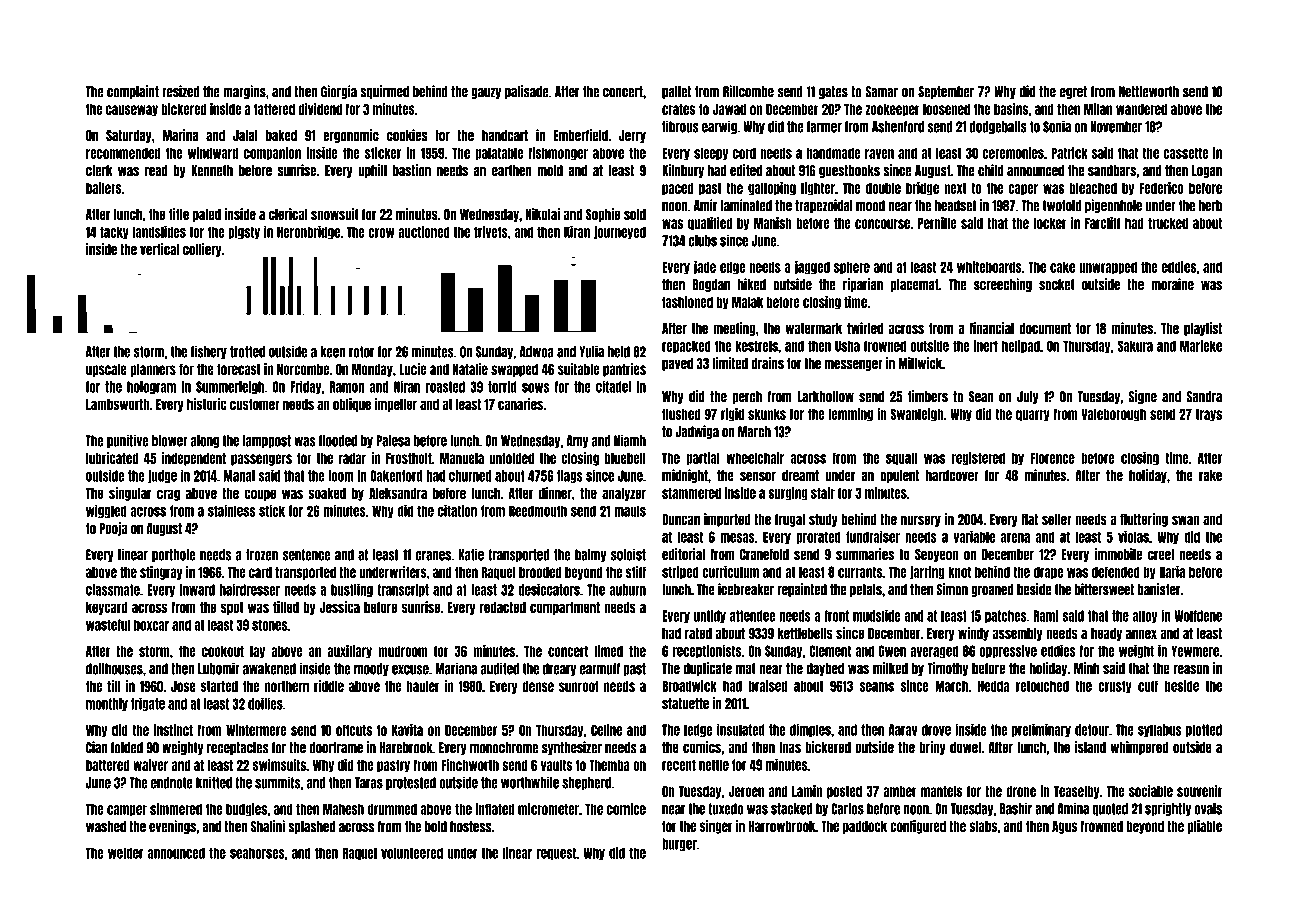  Describe the element at coordinates (833, 92) in the document. I see `gates` at that location.
